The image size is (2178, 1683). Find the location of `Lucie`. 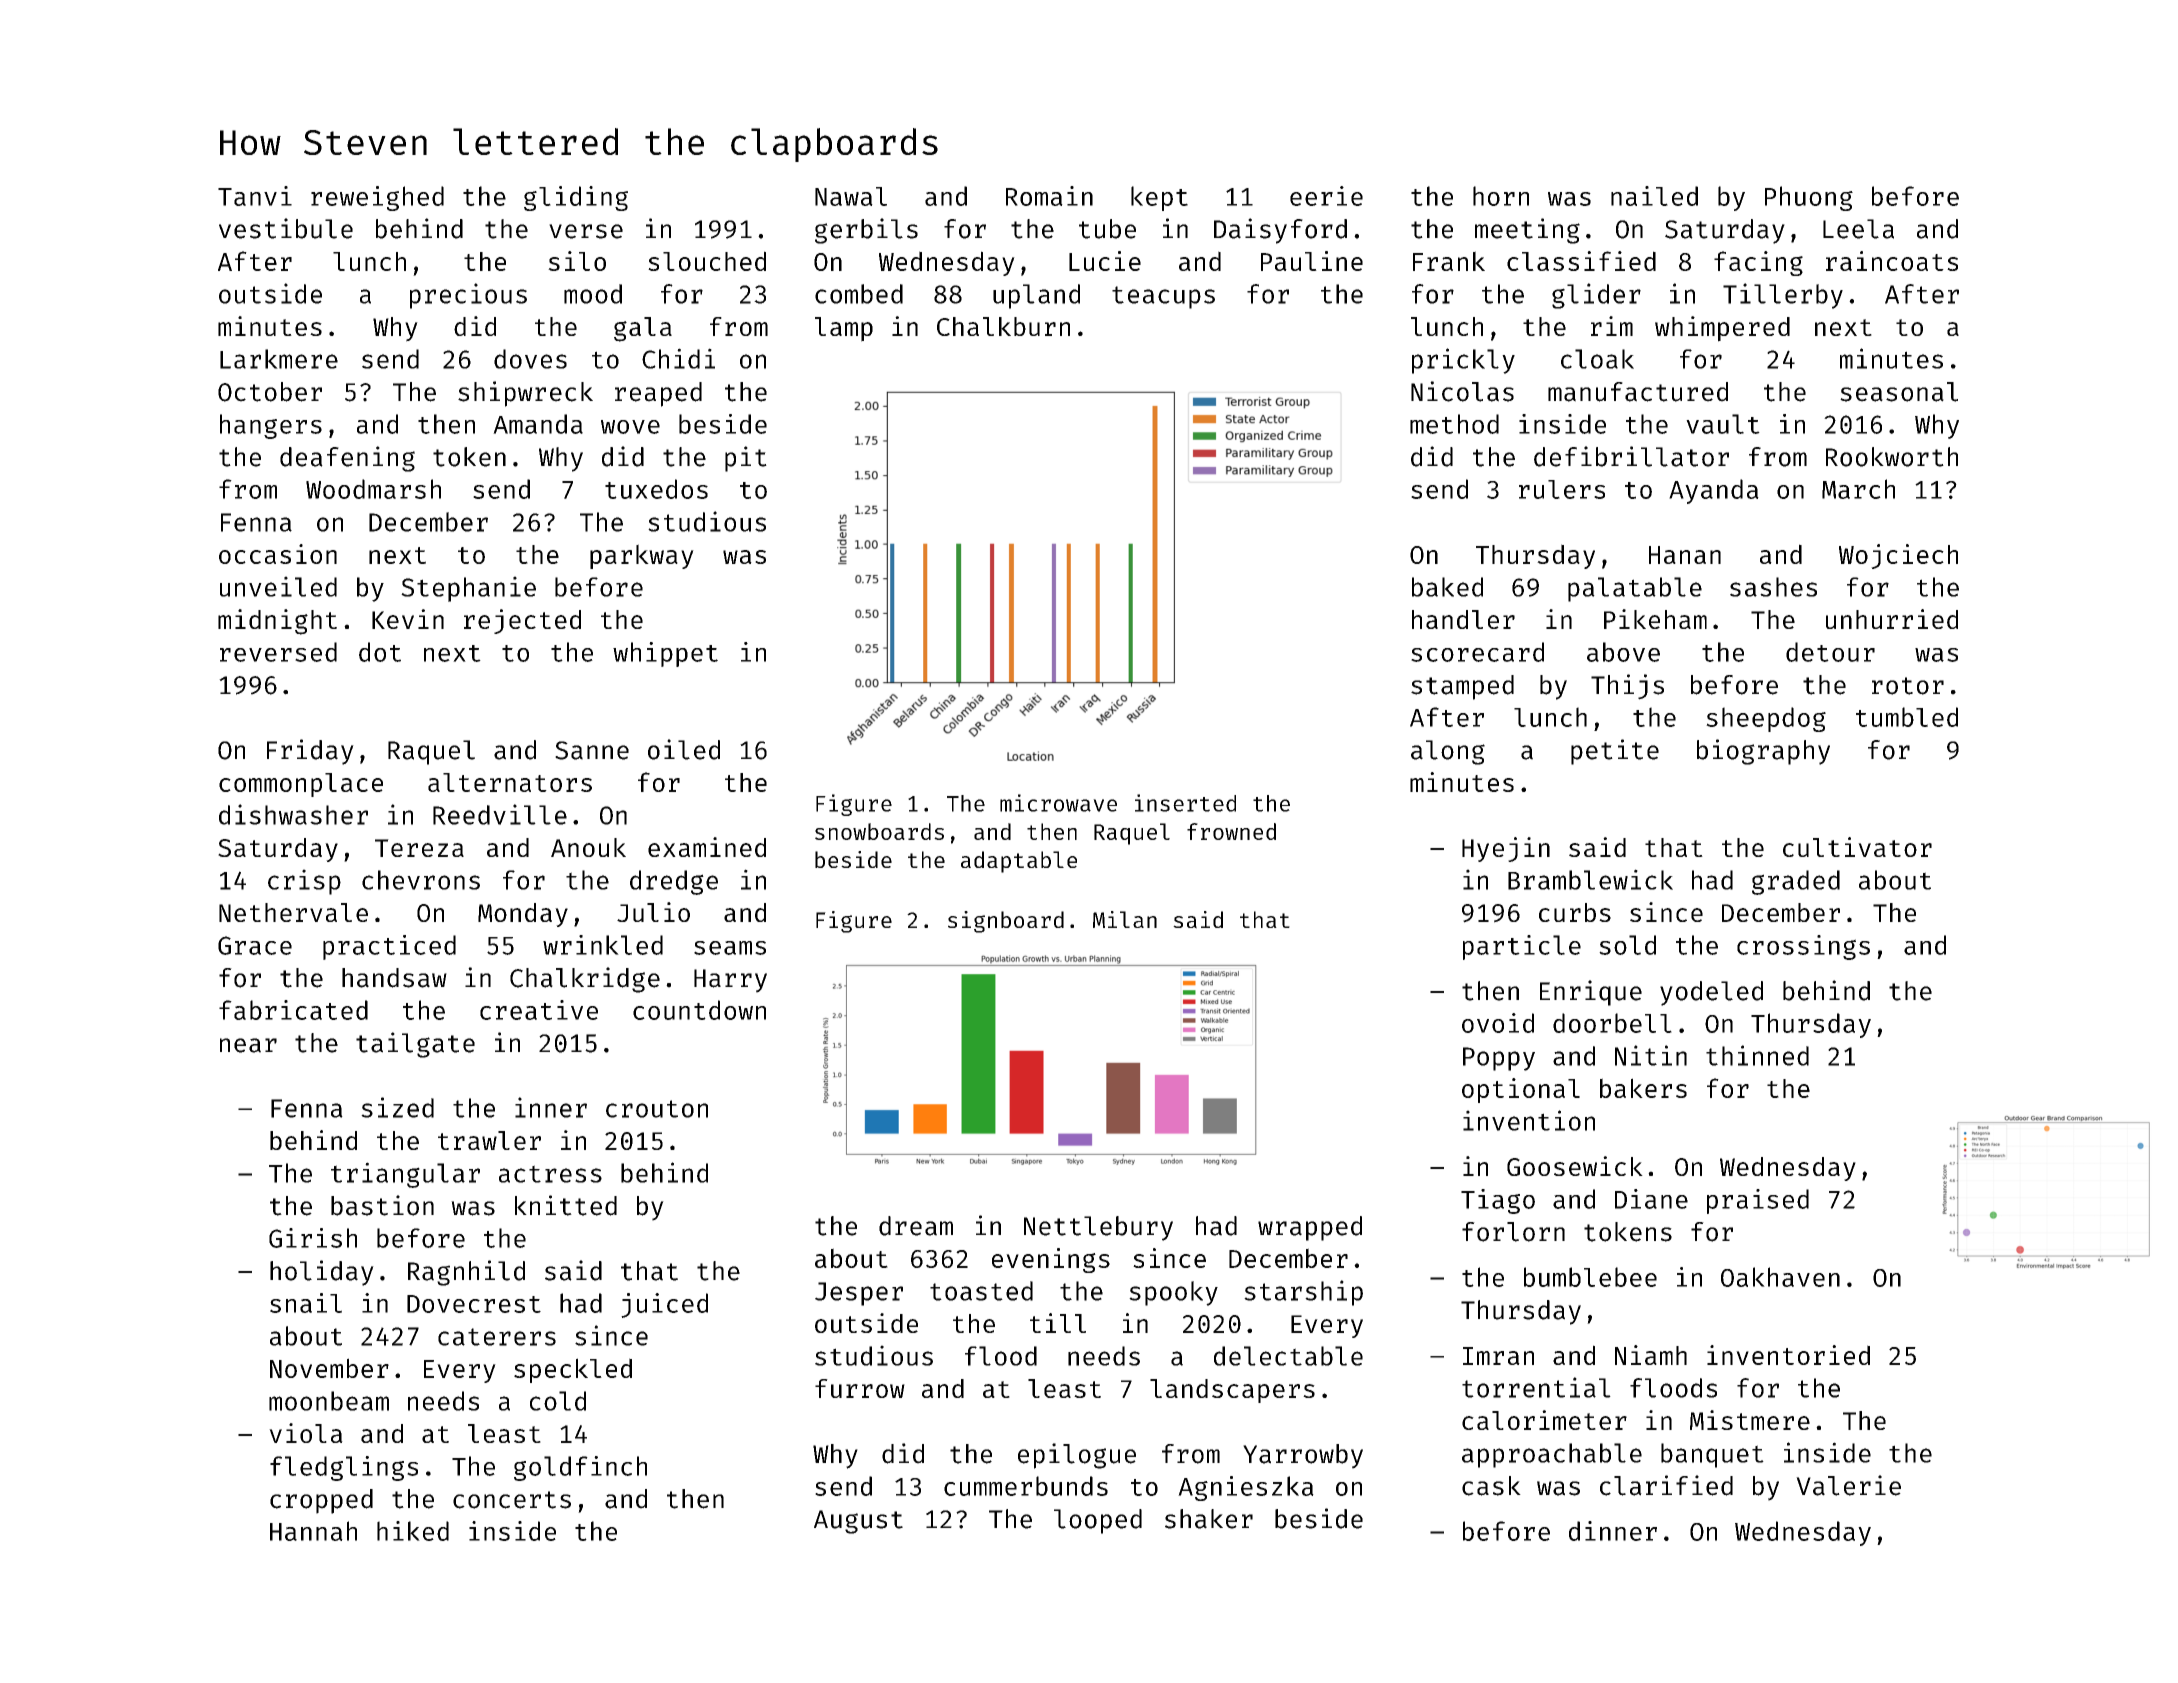

Lucie is located at coordinates (1105, 261).
